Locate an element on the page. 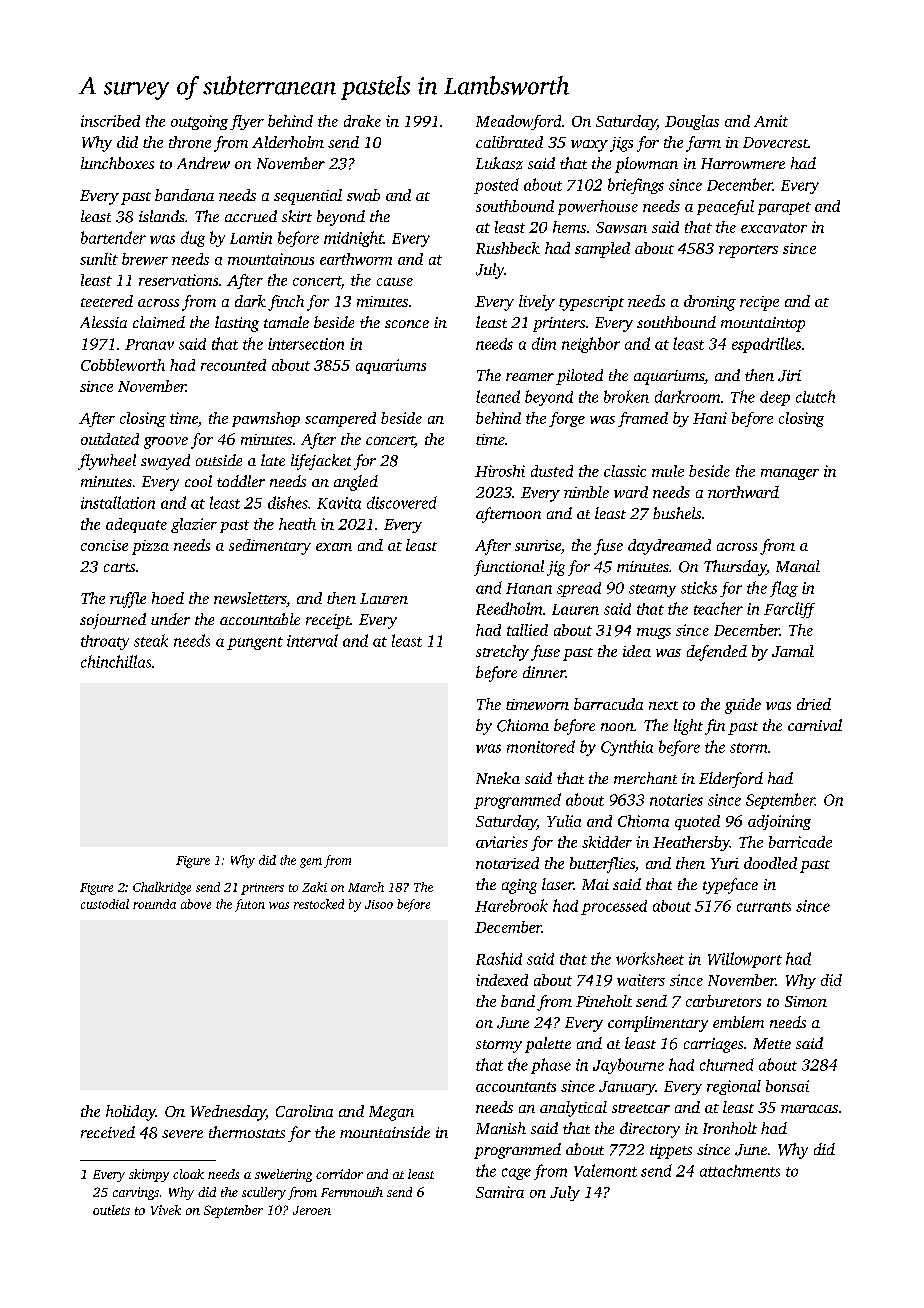  adequate is located at coordinates (136, 525).
